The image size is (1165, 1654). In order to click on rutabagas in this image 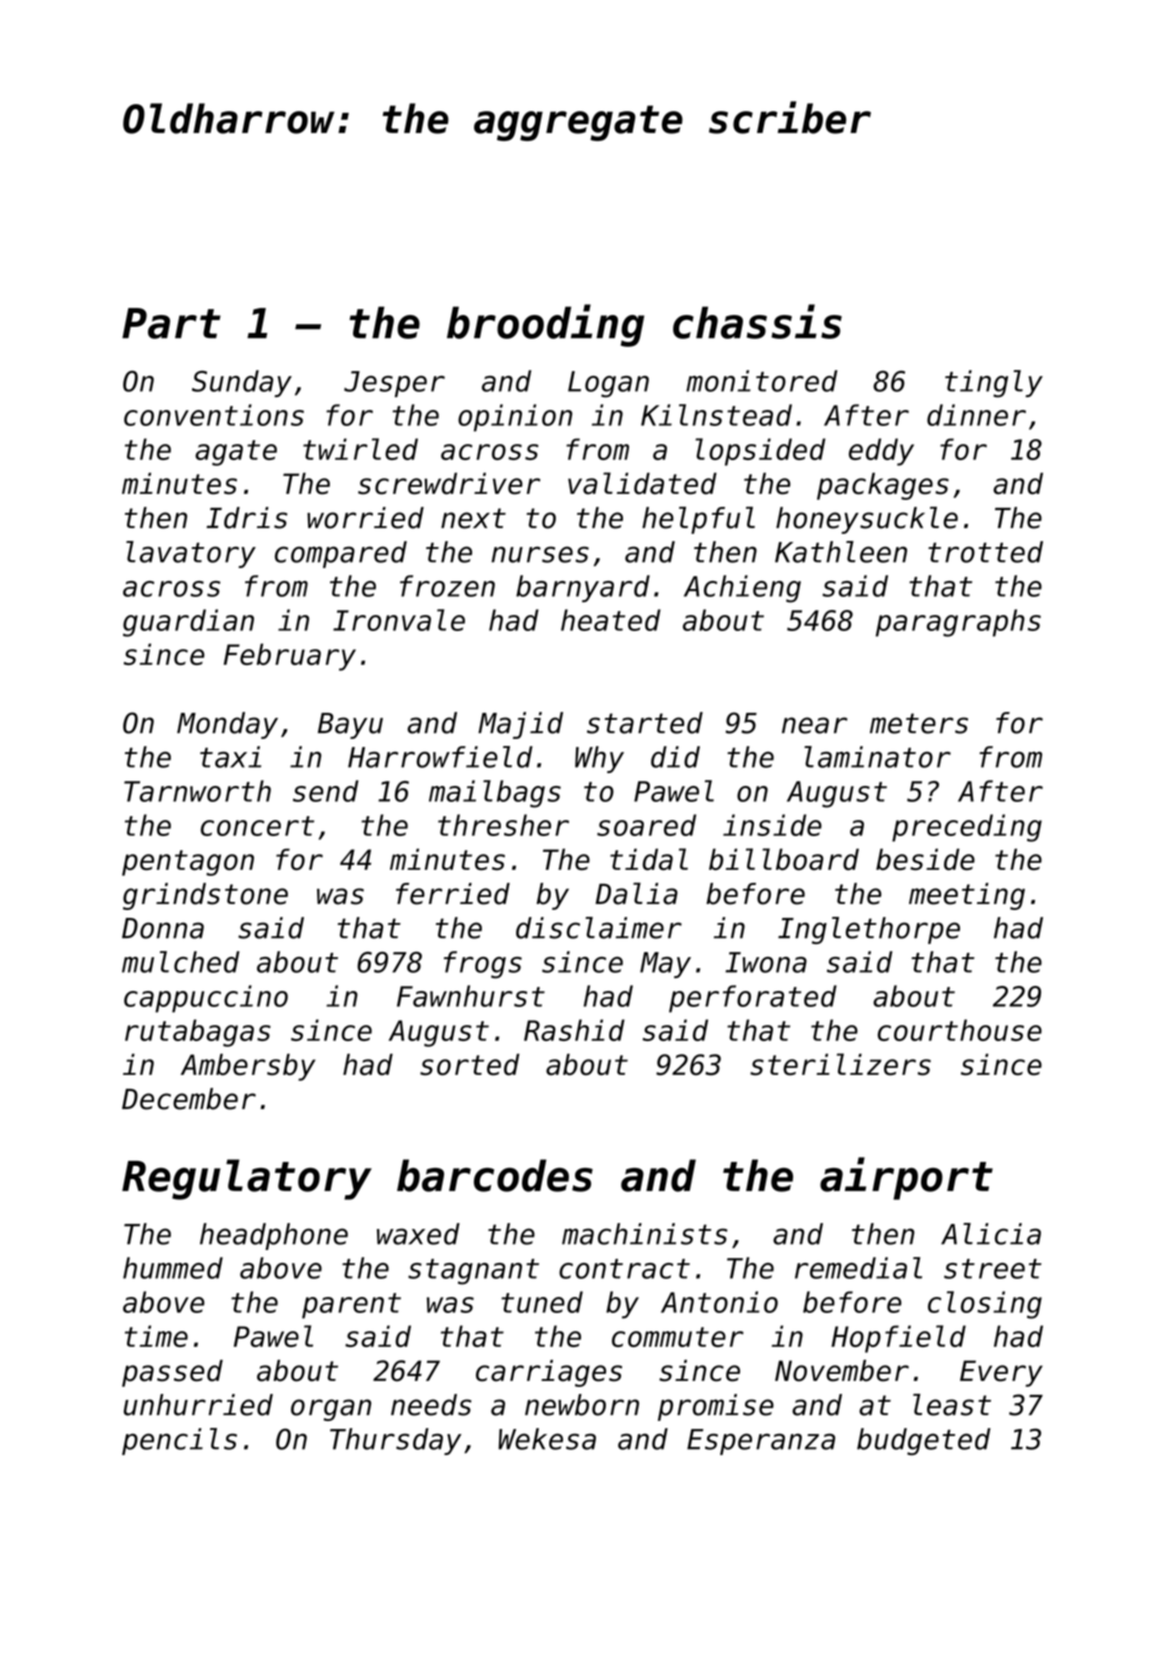, I will do `click(198, 1033)`.
